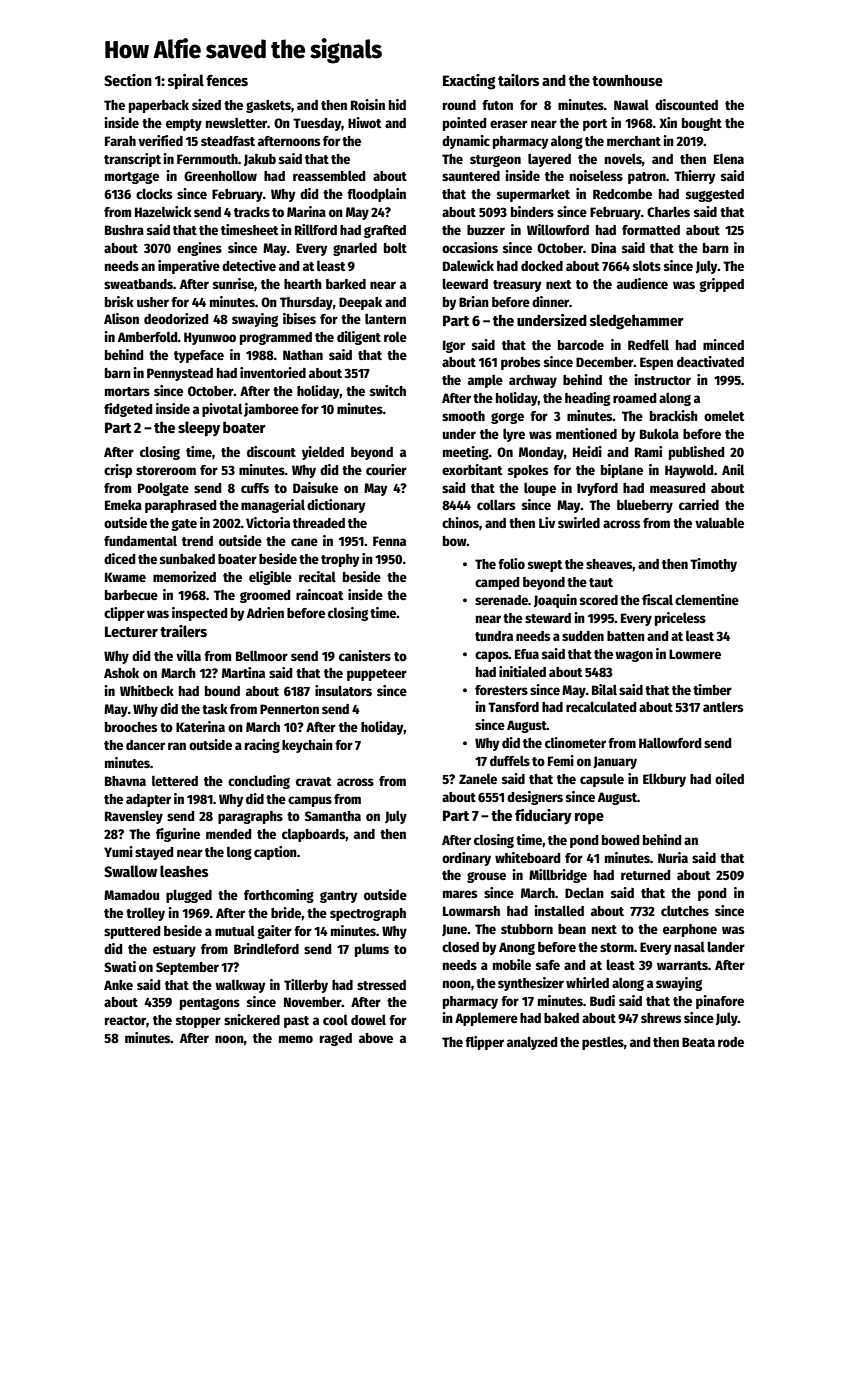  Describe the element at coordinates (125, 1020) in the screenshot. I see `reactor` at that location.
